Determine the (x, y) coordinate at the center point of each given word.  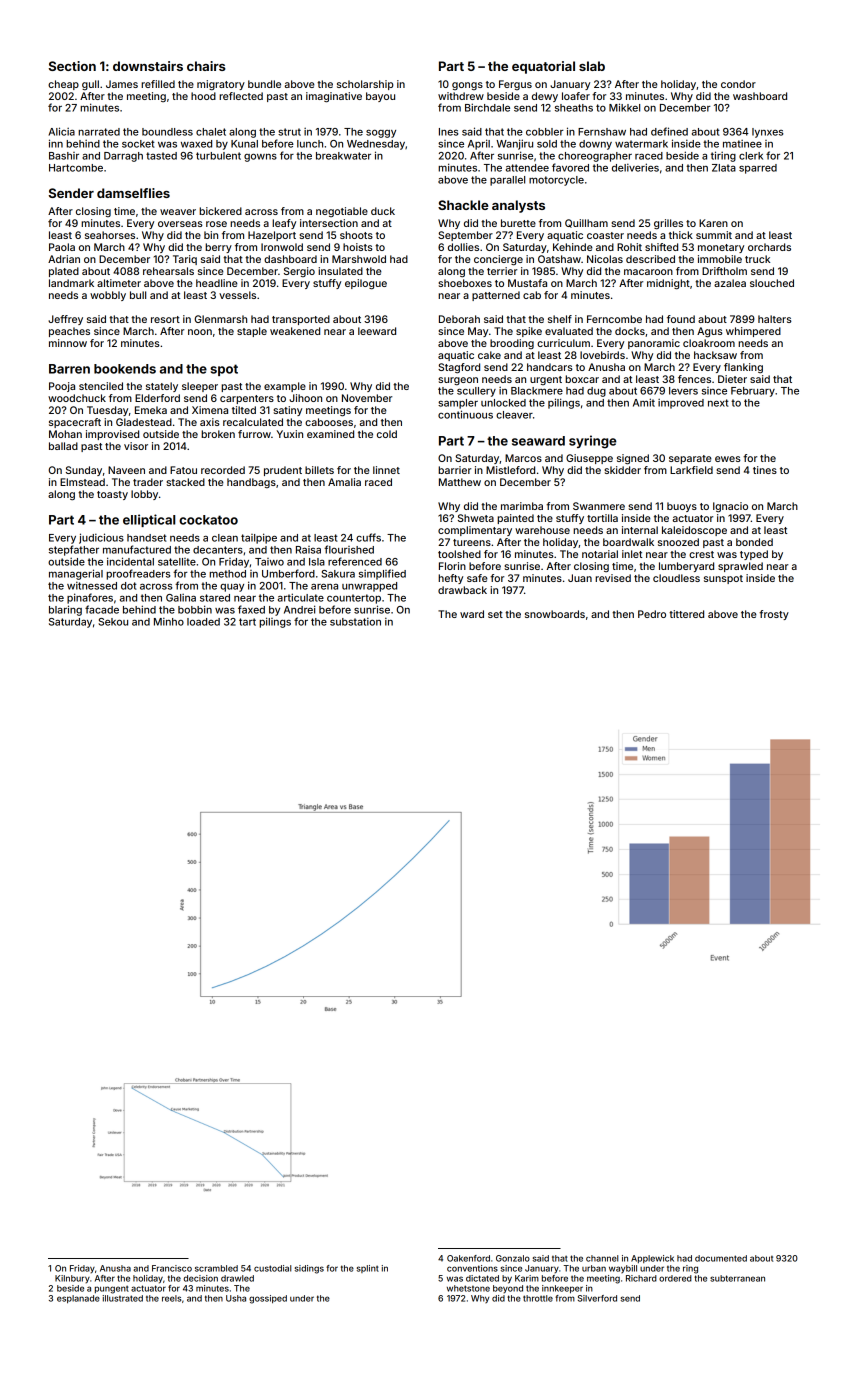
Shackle (463, 205)
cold (387, 434)
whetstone (468, 1288)
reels (171, 1298)
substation (355, 622)
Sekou (113, 622)
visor (136, 446)
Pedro (652, 614)
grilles (668, 224)
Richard (641, 1278)
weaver (178, 212)
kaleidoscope (694, 531)
